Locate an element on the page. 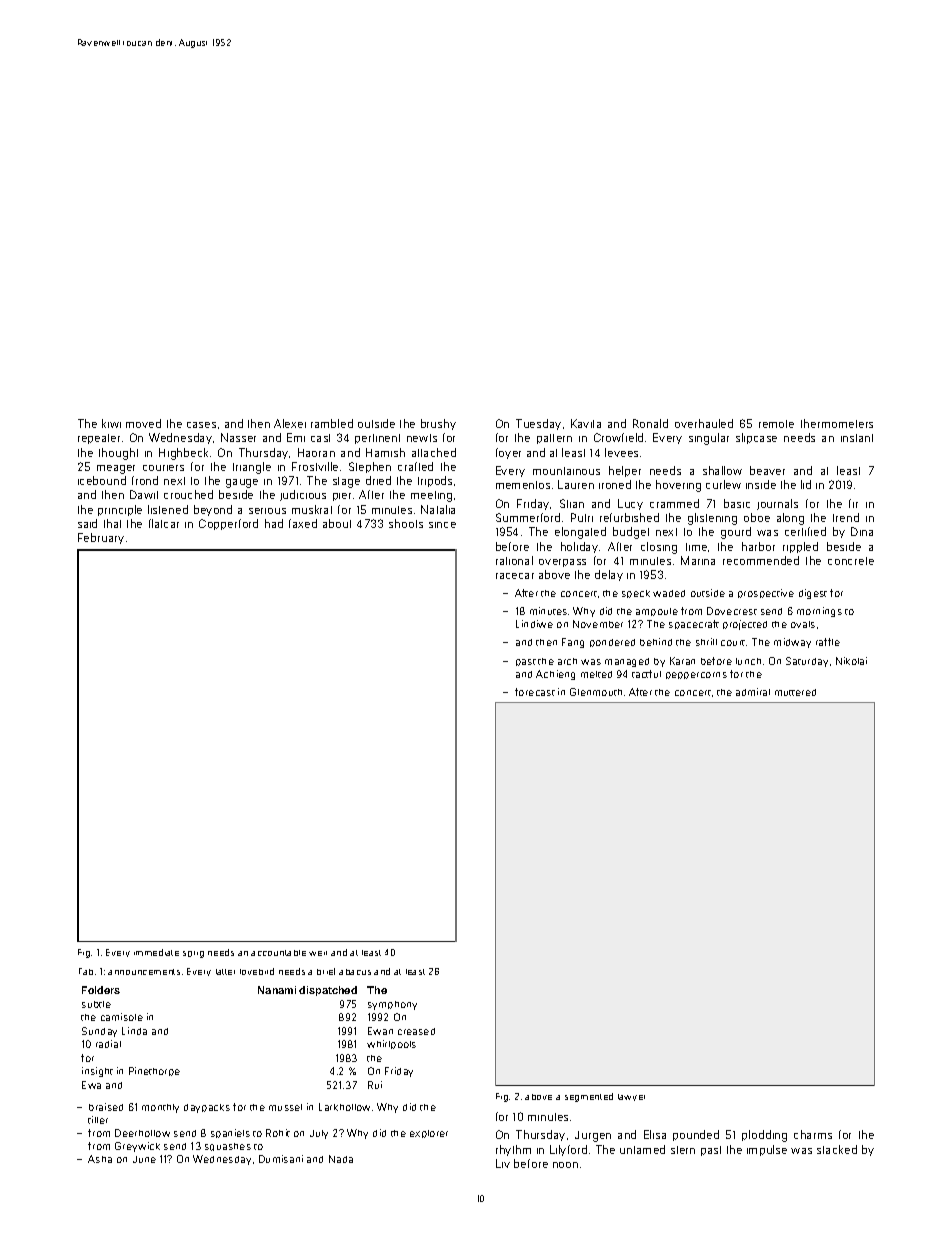 The height and width of the page is (1233, 952). Saturday is located at coordinates (807, 662).
